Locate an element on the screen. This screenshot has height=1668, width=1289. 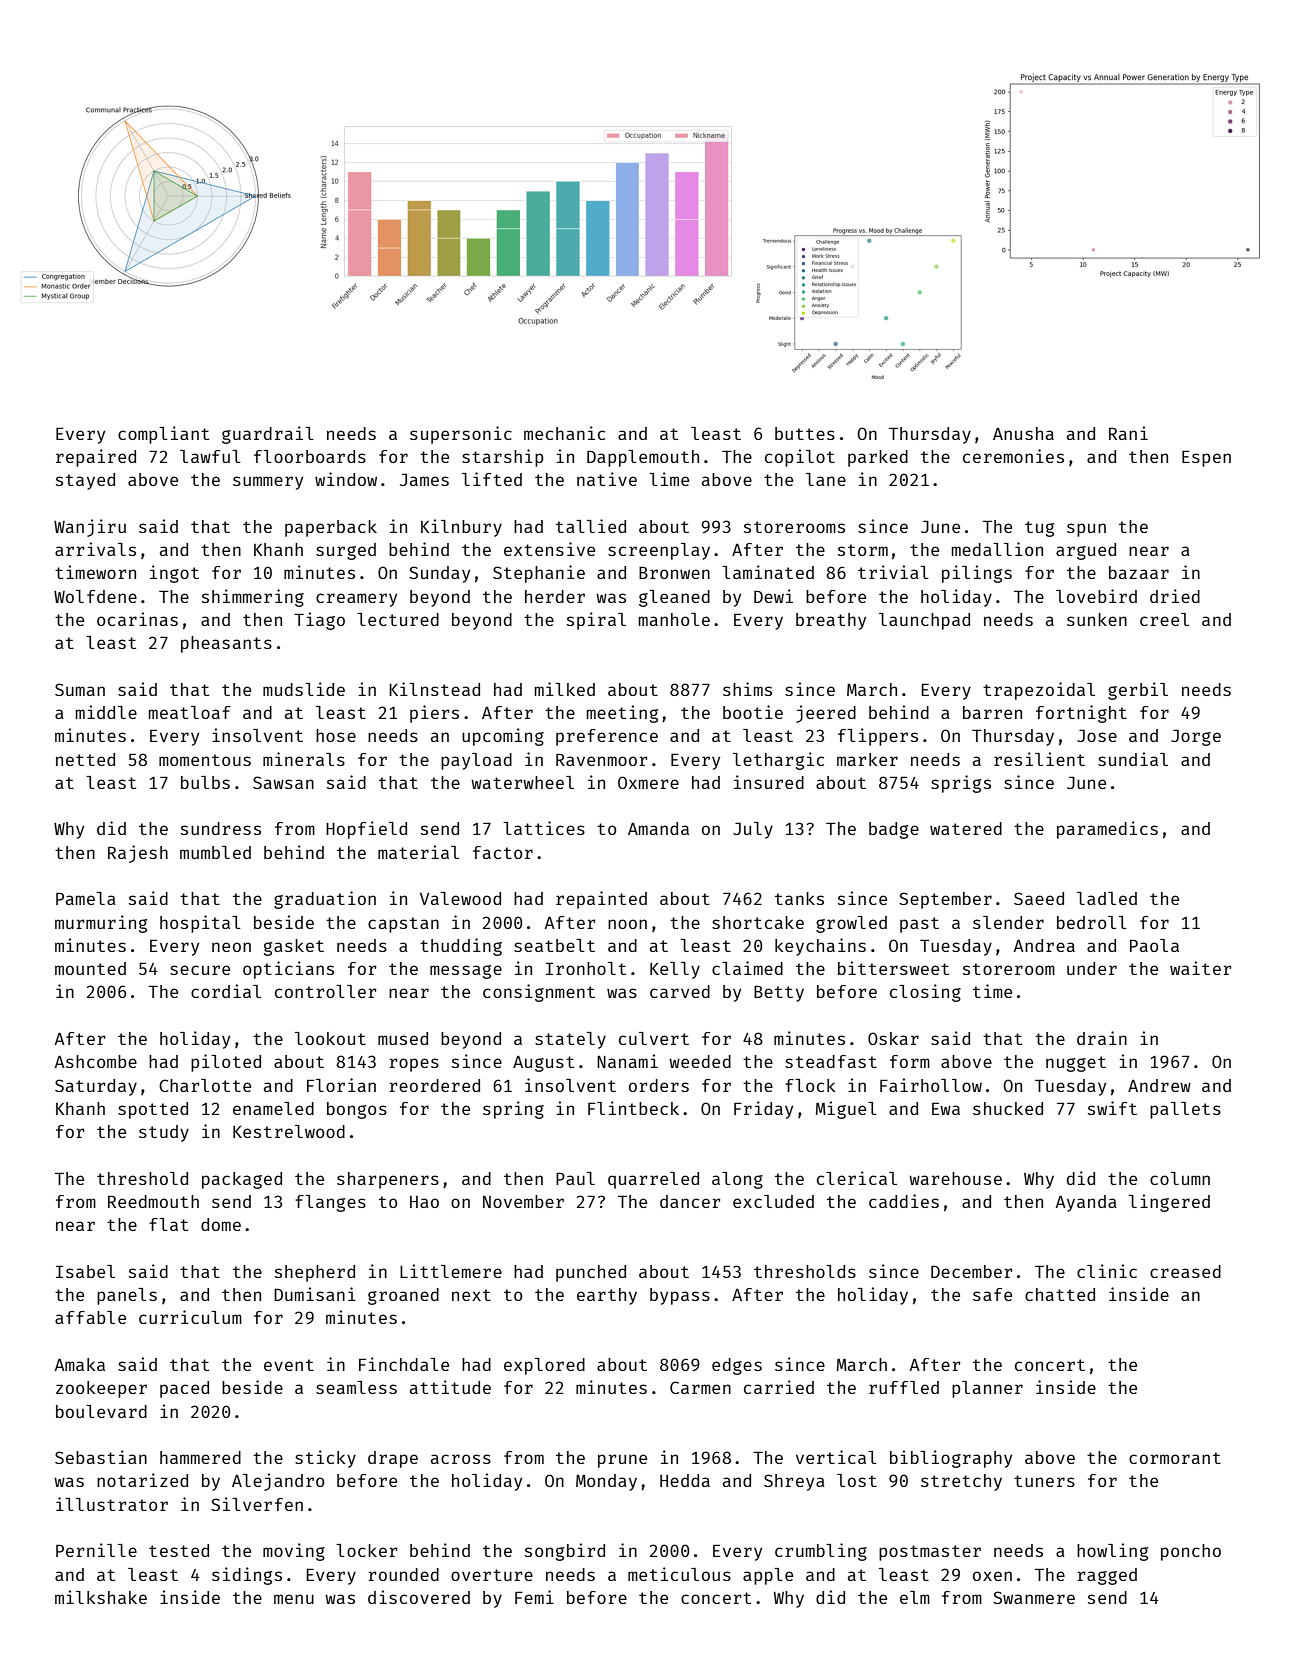
stately is located at coordinates (570, 1040).
